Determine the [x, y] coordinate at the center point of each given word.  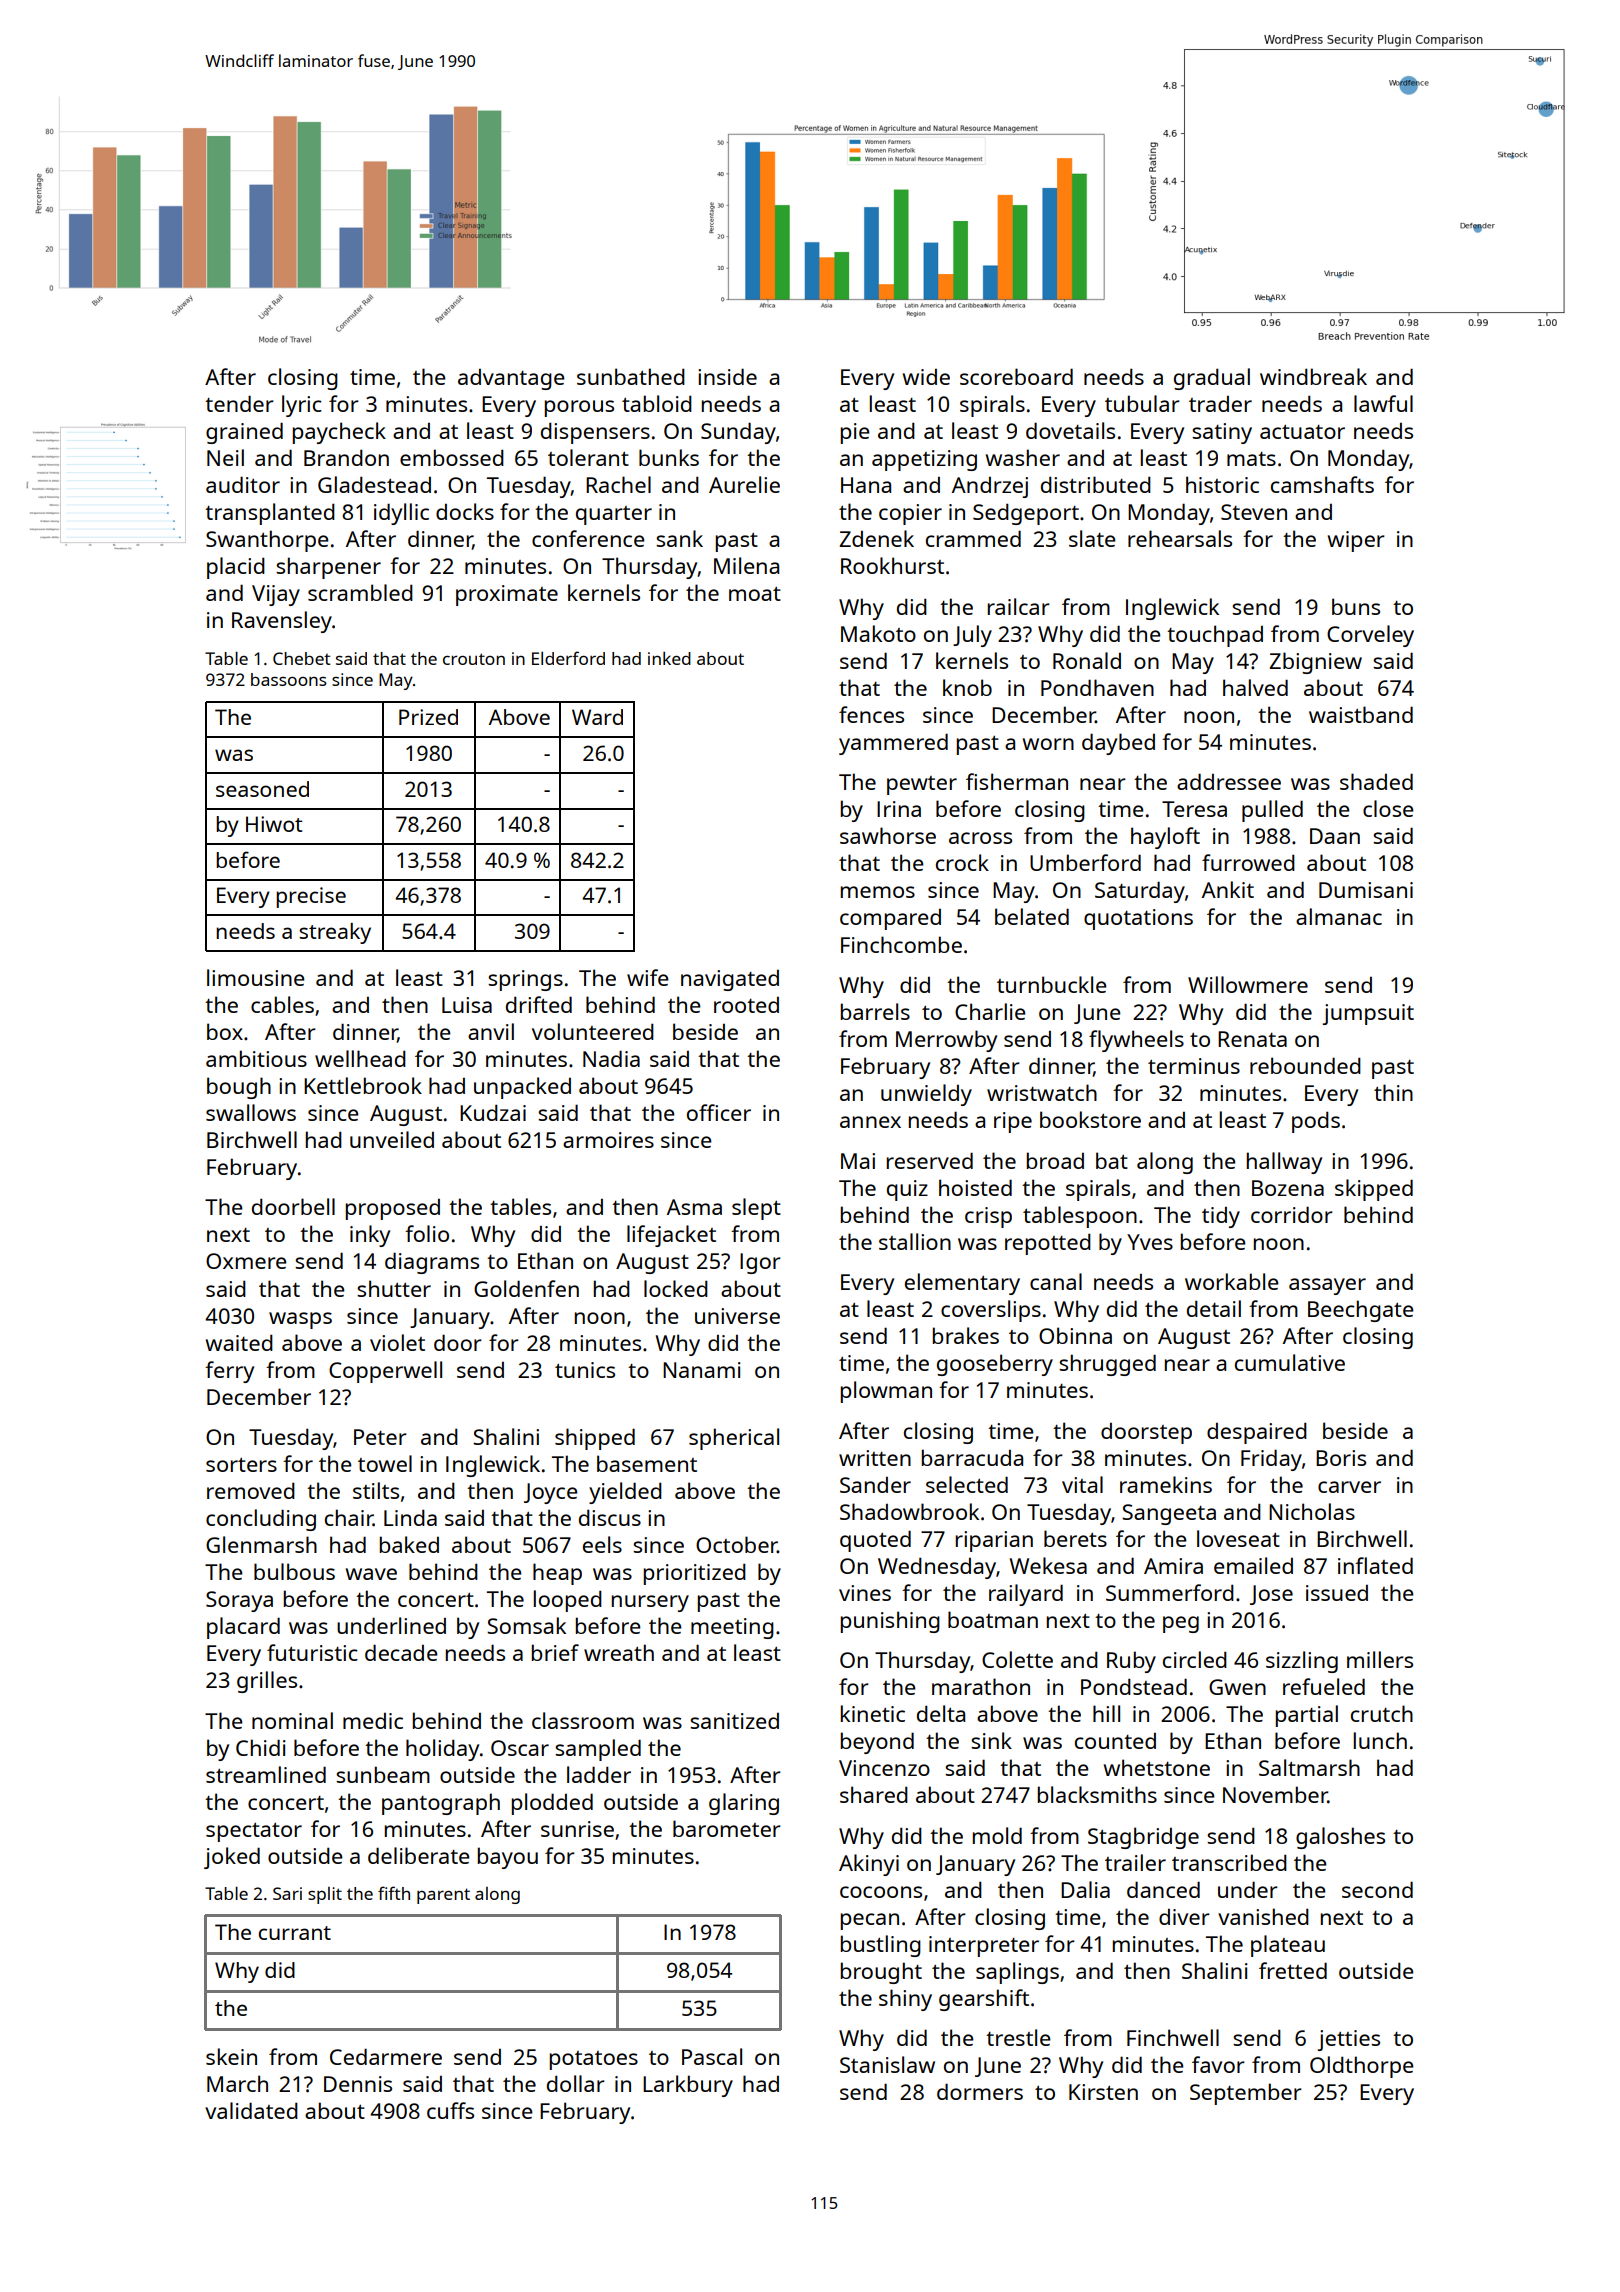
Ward [597, 717]
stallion [915, 1241]
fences [871, 714]
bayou [508, 1858]
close [1388, 808]
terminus [1194, 1066]
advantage [511, 379]
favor [1218, 2064]
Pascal [712, 2056]
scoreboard [1016, 376]
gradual [1212, 379]
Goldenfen [526, 1288]
